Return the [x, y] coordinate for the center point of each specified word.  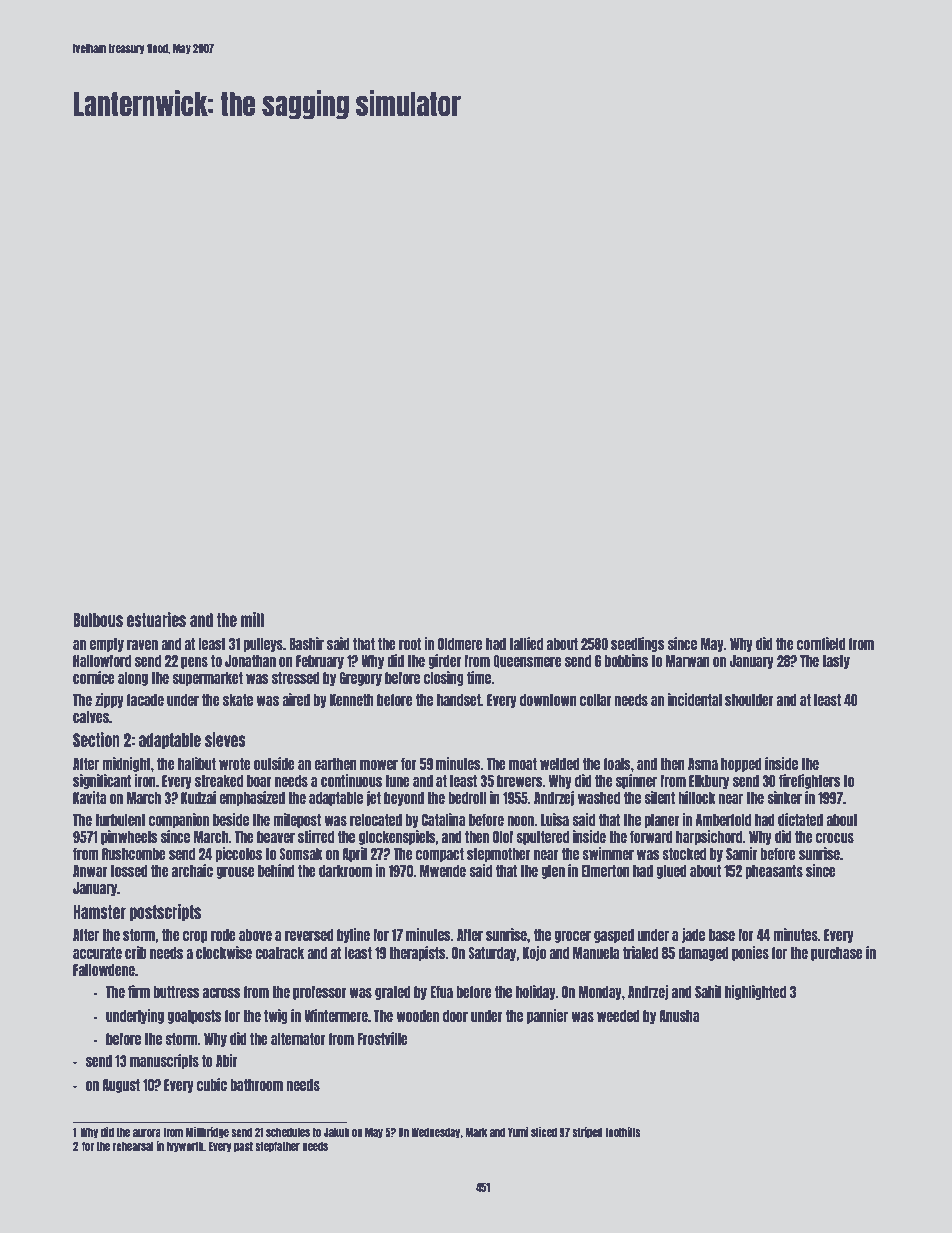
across [222, 993]
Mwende [443, 871]
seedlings [638, 644]
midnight [126, 764]
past [243, 1147]
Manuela [596, 953]
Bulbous [98, 620]
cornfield [821, 643]
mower [379, 765]
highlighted [755, 992]
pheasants [774, 872]
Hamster [99, 912]
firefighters [810, 781]
